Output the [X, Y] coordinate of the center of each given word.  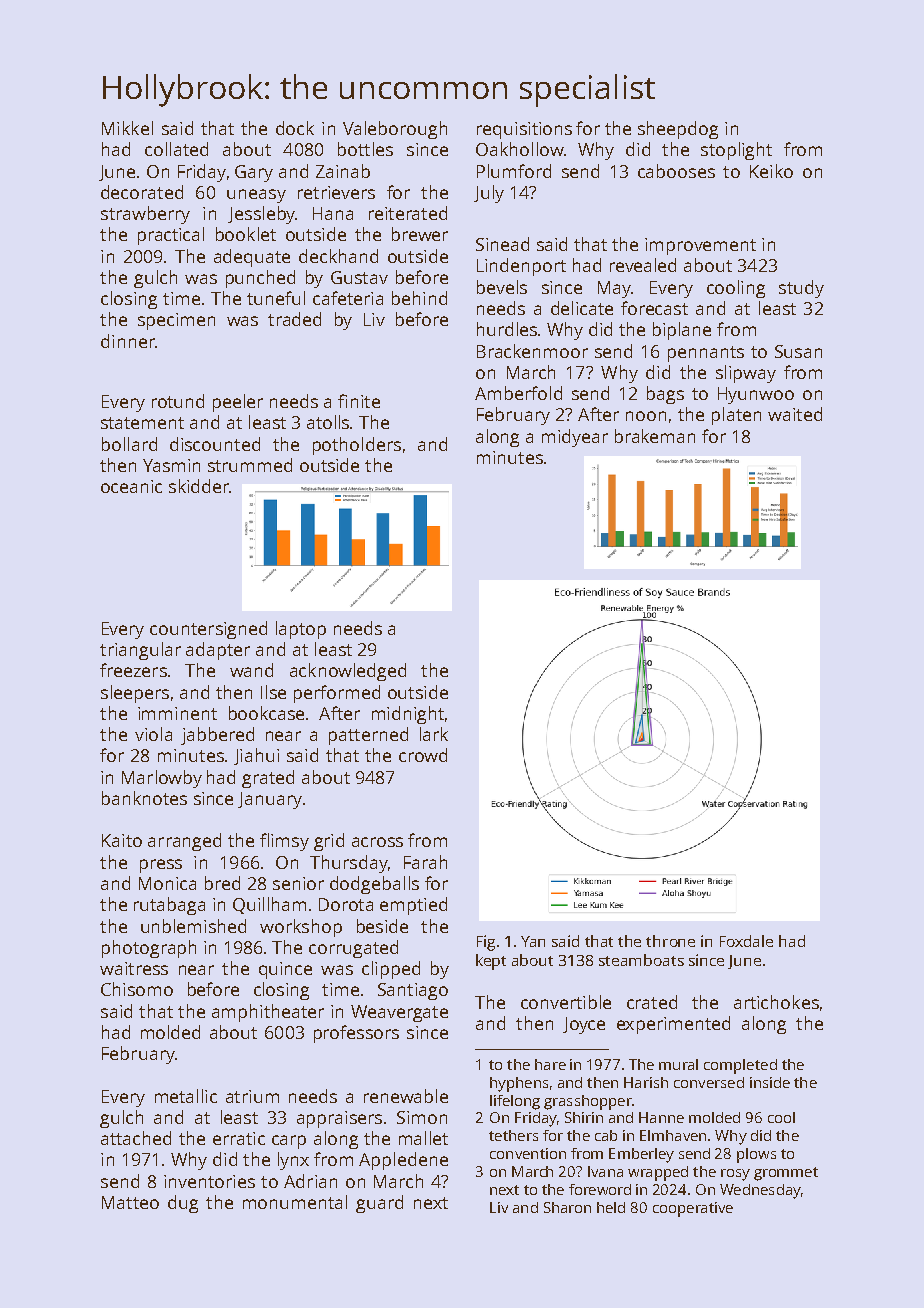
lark [434, 734]
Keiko [771, 171]
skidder [199, 486]
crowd [423, 755]
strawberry [145, 215]
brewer [420, 234]
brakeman [655, 436]
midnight [408, 715]
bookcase [266, 713]
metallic [186, 1096]
